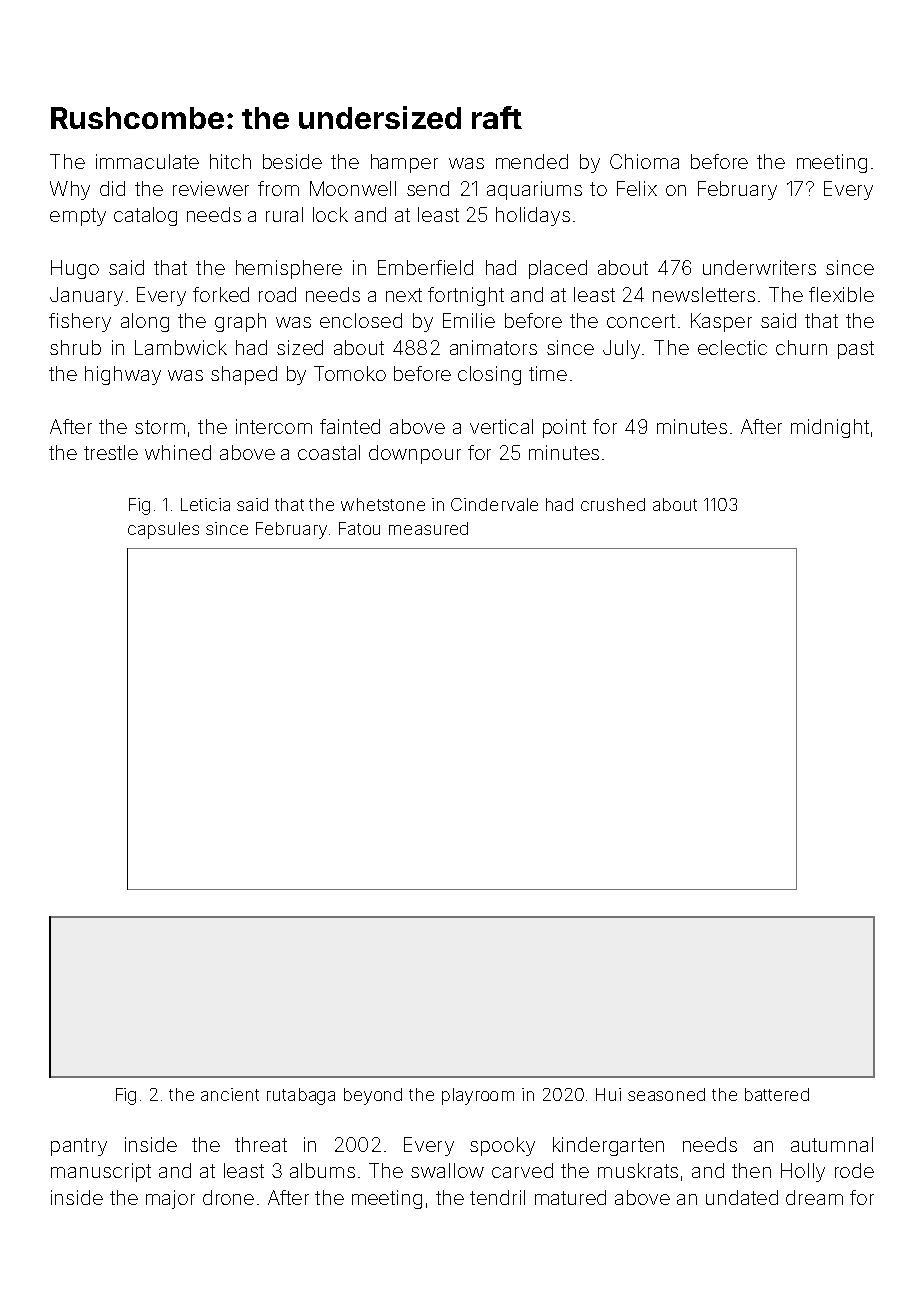 The image size is (924, 1308). Describe the element at coordinates (147, 161) in the screenshot. I see `immaculate` at that location.
